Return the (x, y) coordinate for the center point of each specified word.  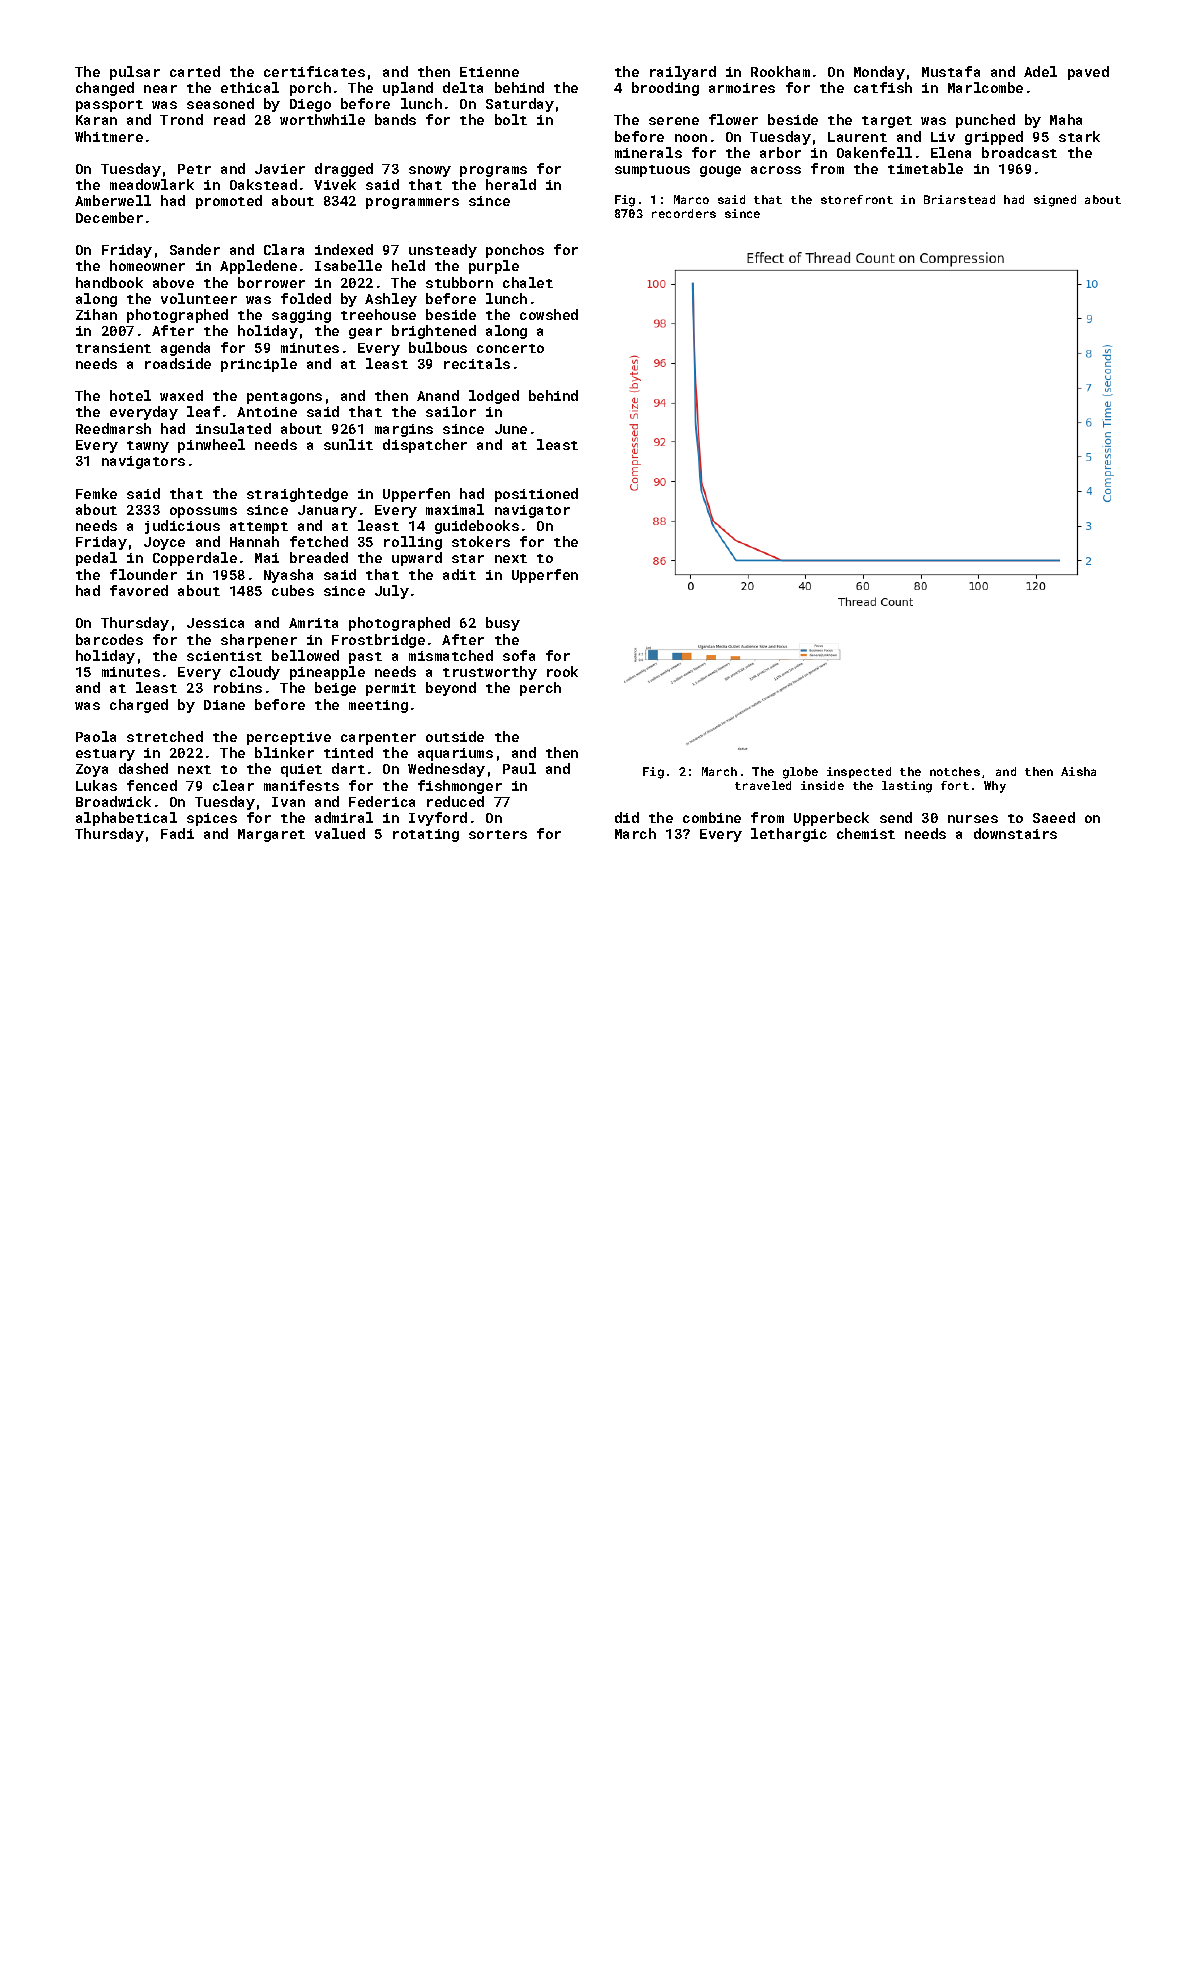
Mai (267, 558)
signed (1055, 201)
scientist (224, 656)
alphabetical (126, 819)
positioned (536, 495)
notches (955, 771)
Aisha (1078, 771)
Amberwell (113, 200)
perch (540, 689)
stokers (481, 541)
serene (674, 121)
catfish (883, 87)
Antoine (267, 412)
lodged (494, 397)
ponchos (515, 251)
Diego (310, 105)
